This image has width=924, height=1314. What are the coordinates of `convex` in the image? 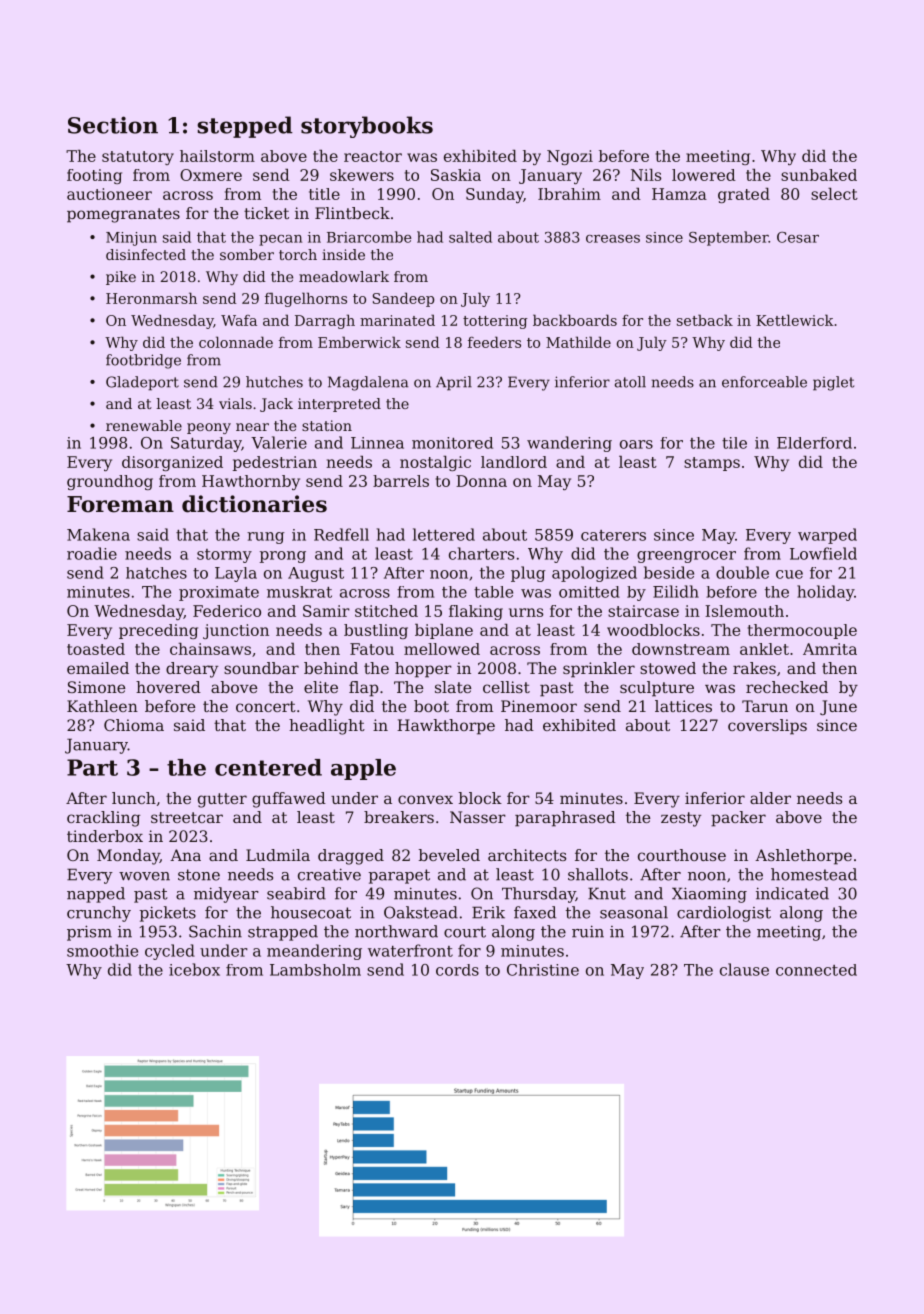 It's located at (425, 799).
